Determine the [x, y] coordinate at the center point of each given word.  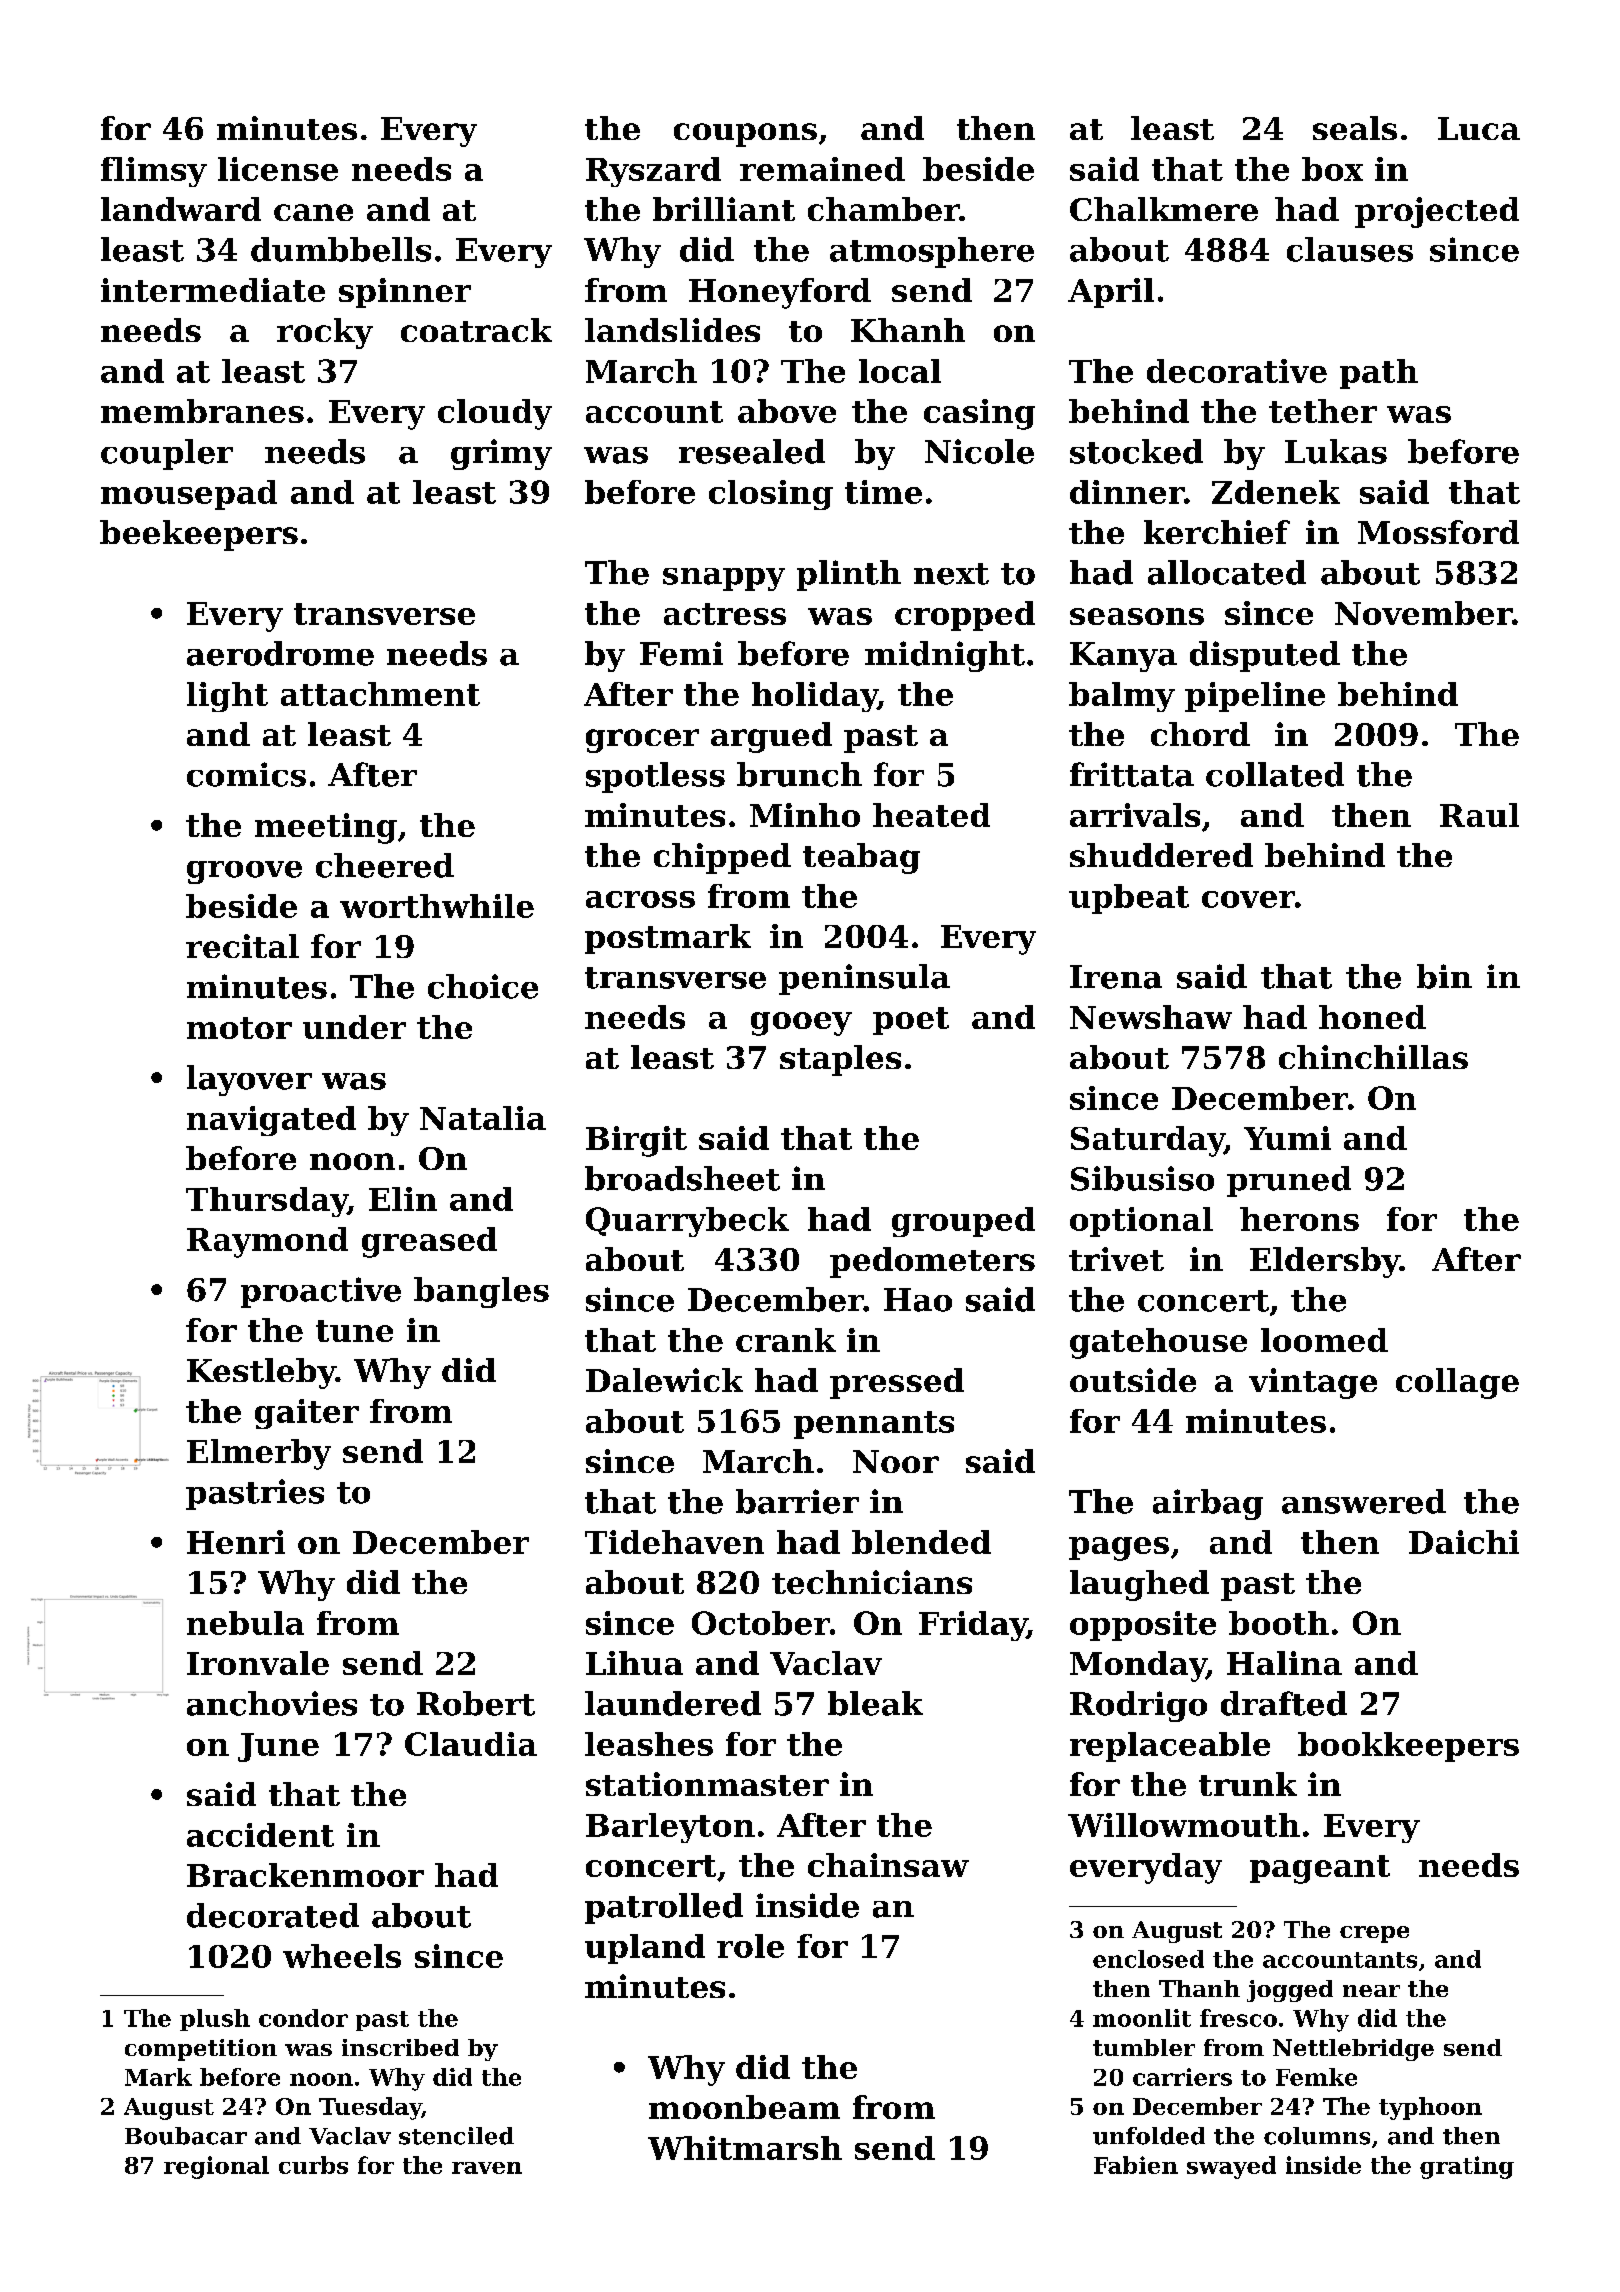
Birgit [636, 1141]
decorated [273, 1915]
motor [239, 1028]
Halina [1284, 1663]
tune [354, 1331]
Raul [1479, 815]
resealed [752, 451]
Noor [896, 1461]
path [1379, 374]
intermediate [213, 290]
